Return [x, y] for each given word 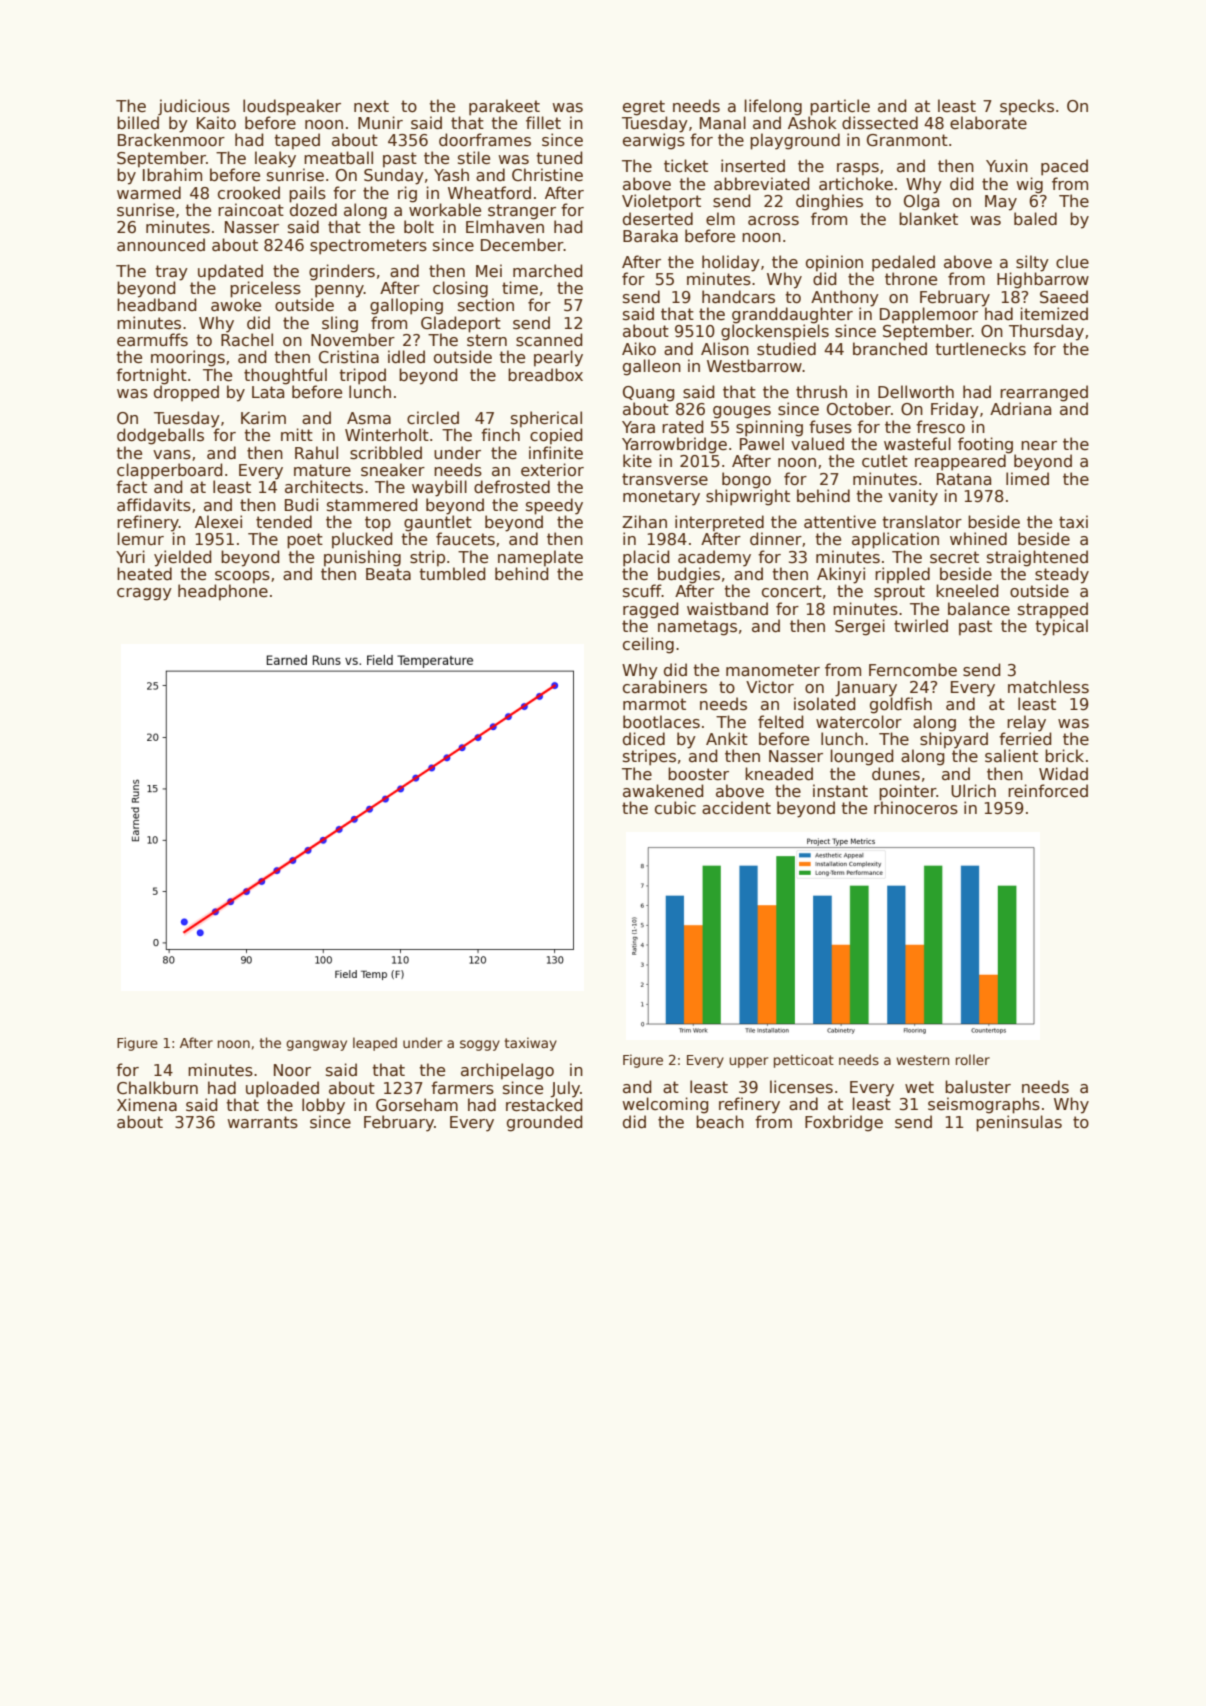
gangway [316, 1045]
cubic [675, 807]
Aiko [639, 349]
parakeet [504, 107]
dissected [880, 123]
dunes [896, 774]
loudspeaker [292, 107]
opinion [834, 263]
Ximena [147, 1104]
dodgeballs [160, 436]
